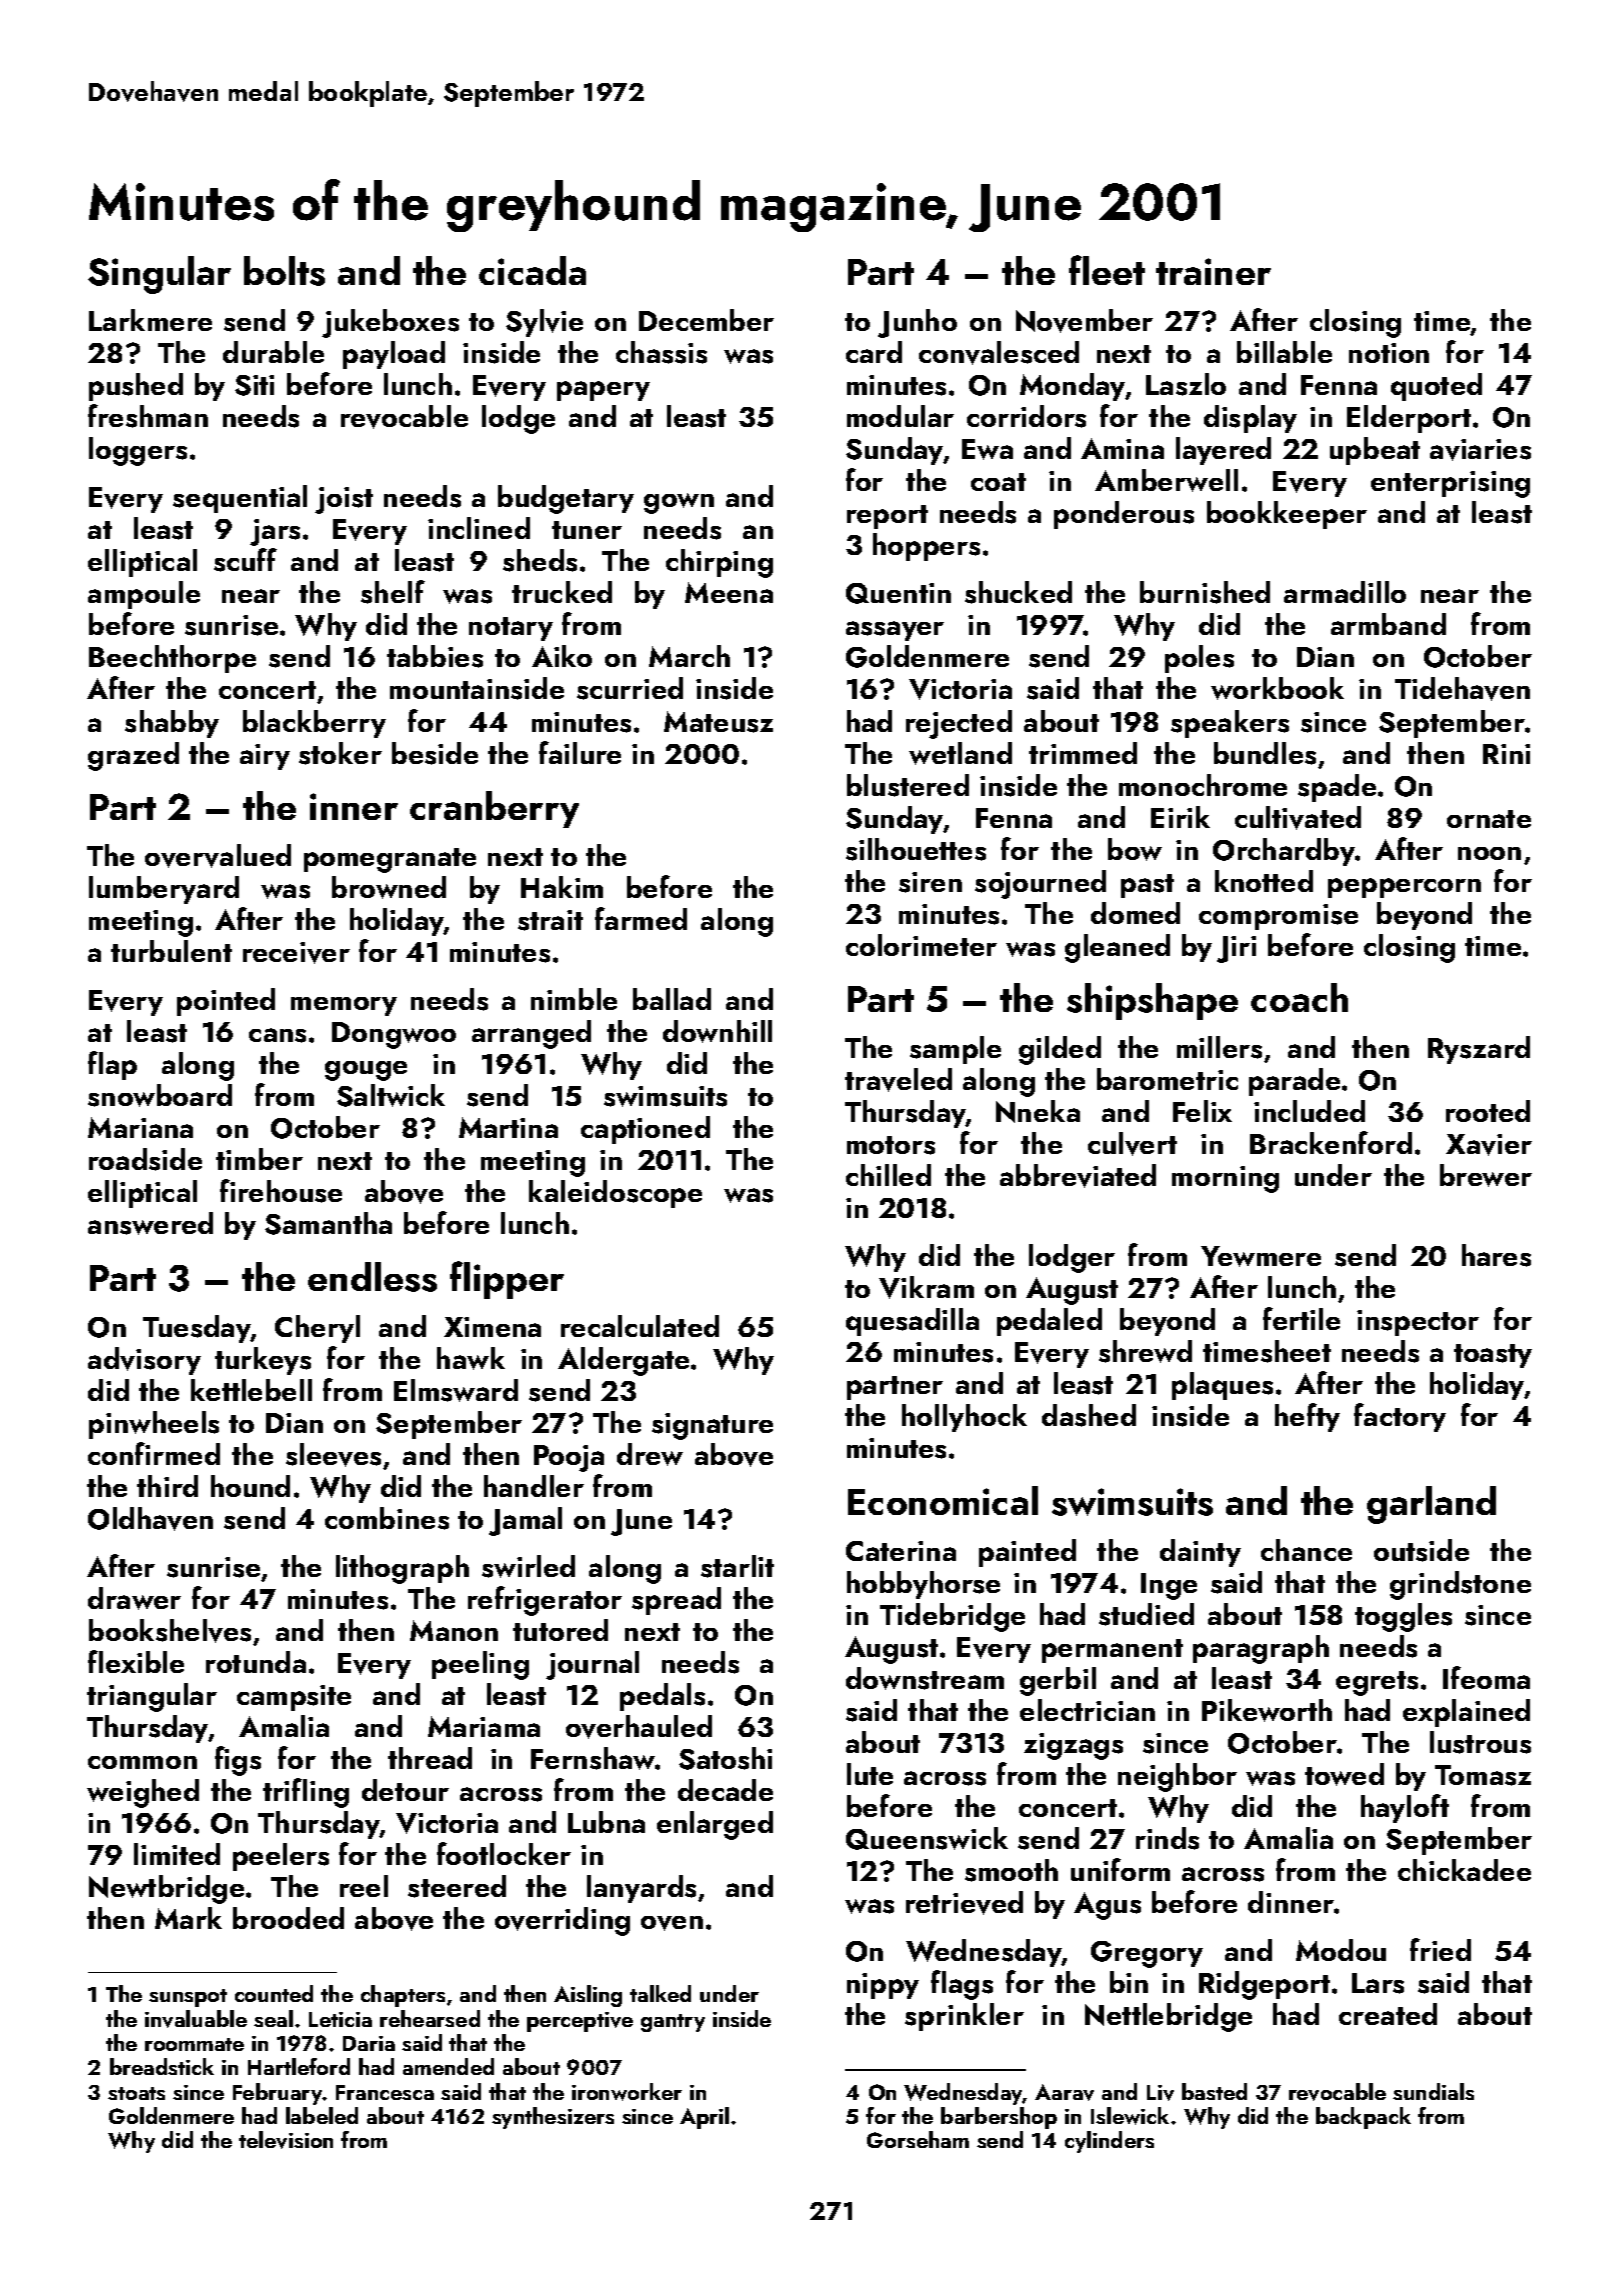 This screenshot has width=1620, height=2292. I want to click on neighbor, so click(1177, 1777).
